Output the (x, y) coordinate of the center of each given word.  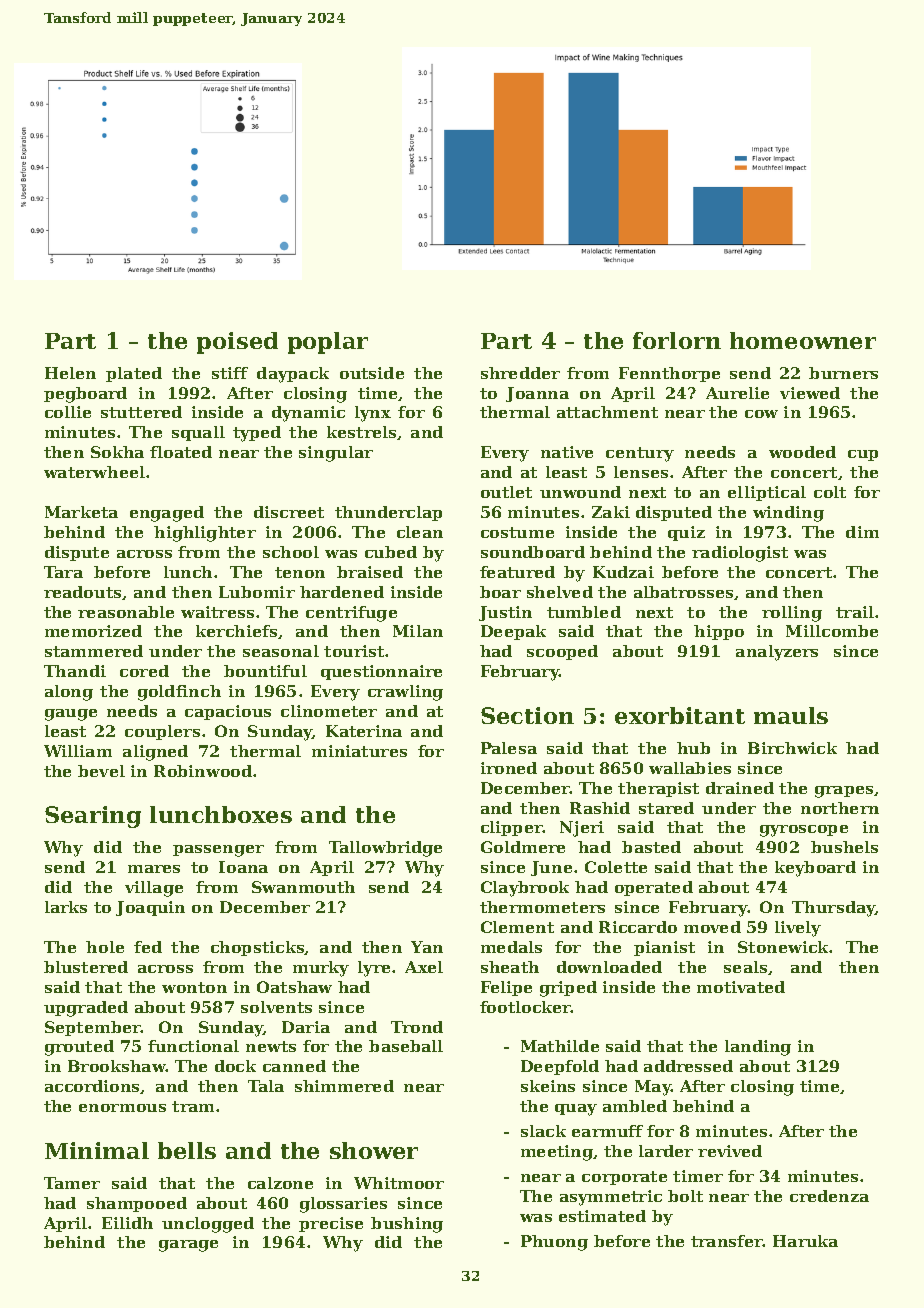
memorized (93, 631)
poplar (328, 343)
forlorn (677, 340)
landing (758, 1048)
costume (517, 532)
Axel (424, 967)
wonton (194, 987)
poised (237, 343)
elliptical (767, 493)
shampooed (137, 1204)
